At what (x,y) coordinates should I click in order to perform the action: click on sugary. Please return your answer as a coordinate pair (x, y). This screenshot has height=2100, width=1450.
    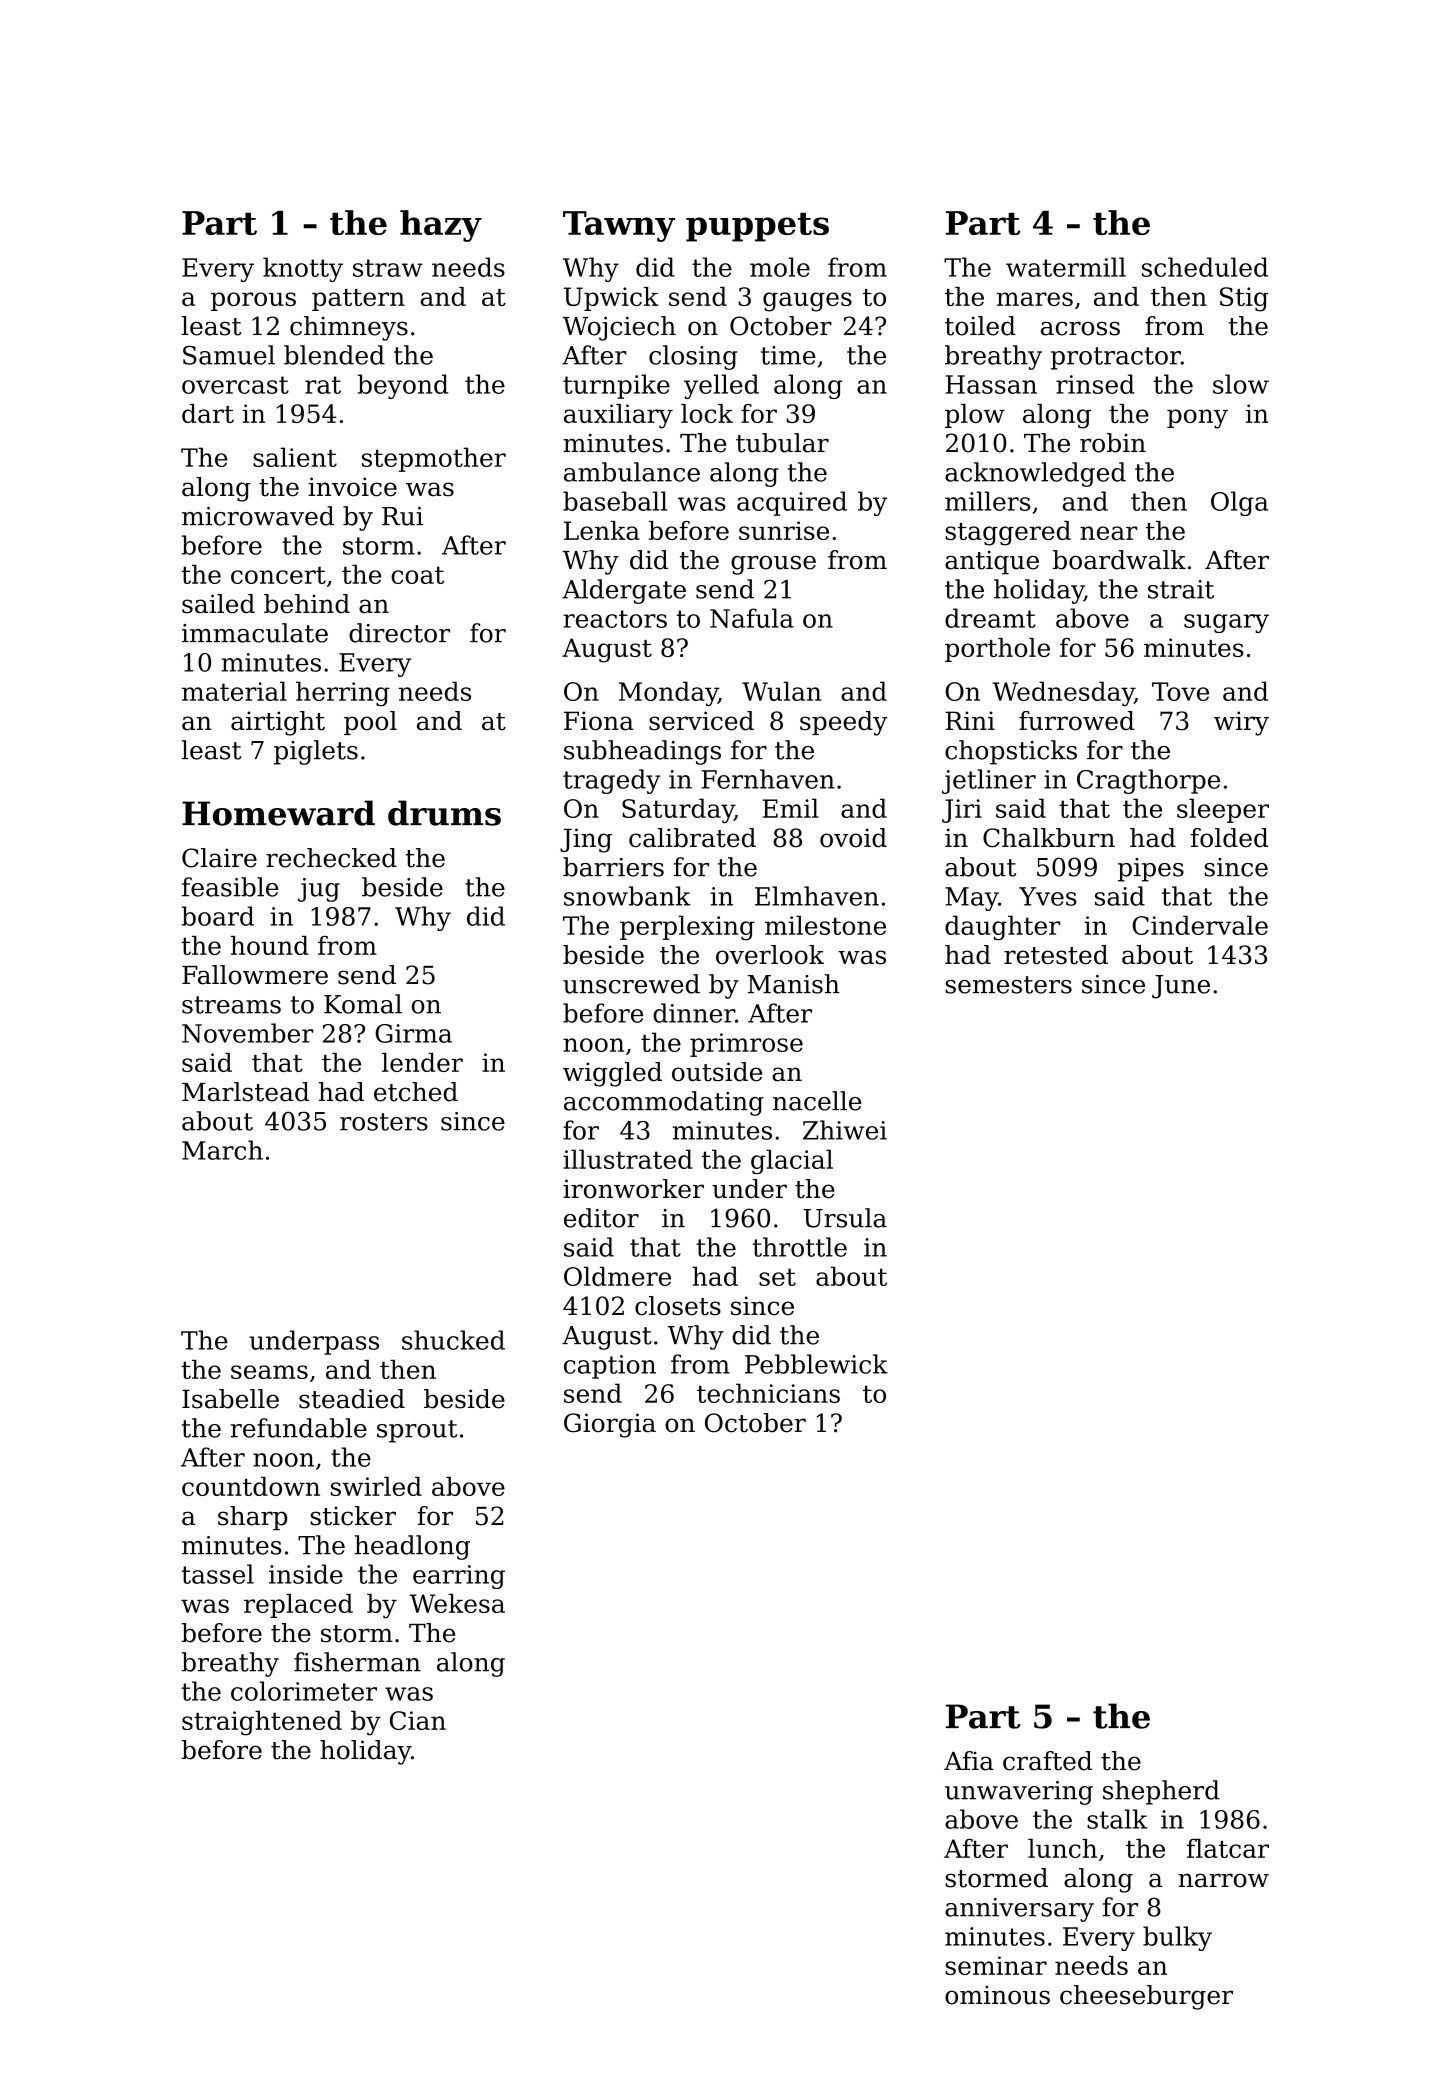
    Looking at the image, I should click on (1226, 623).
